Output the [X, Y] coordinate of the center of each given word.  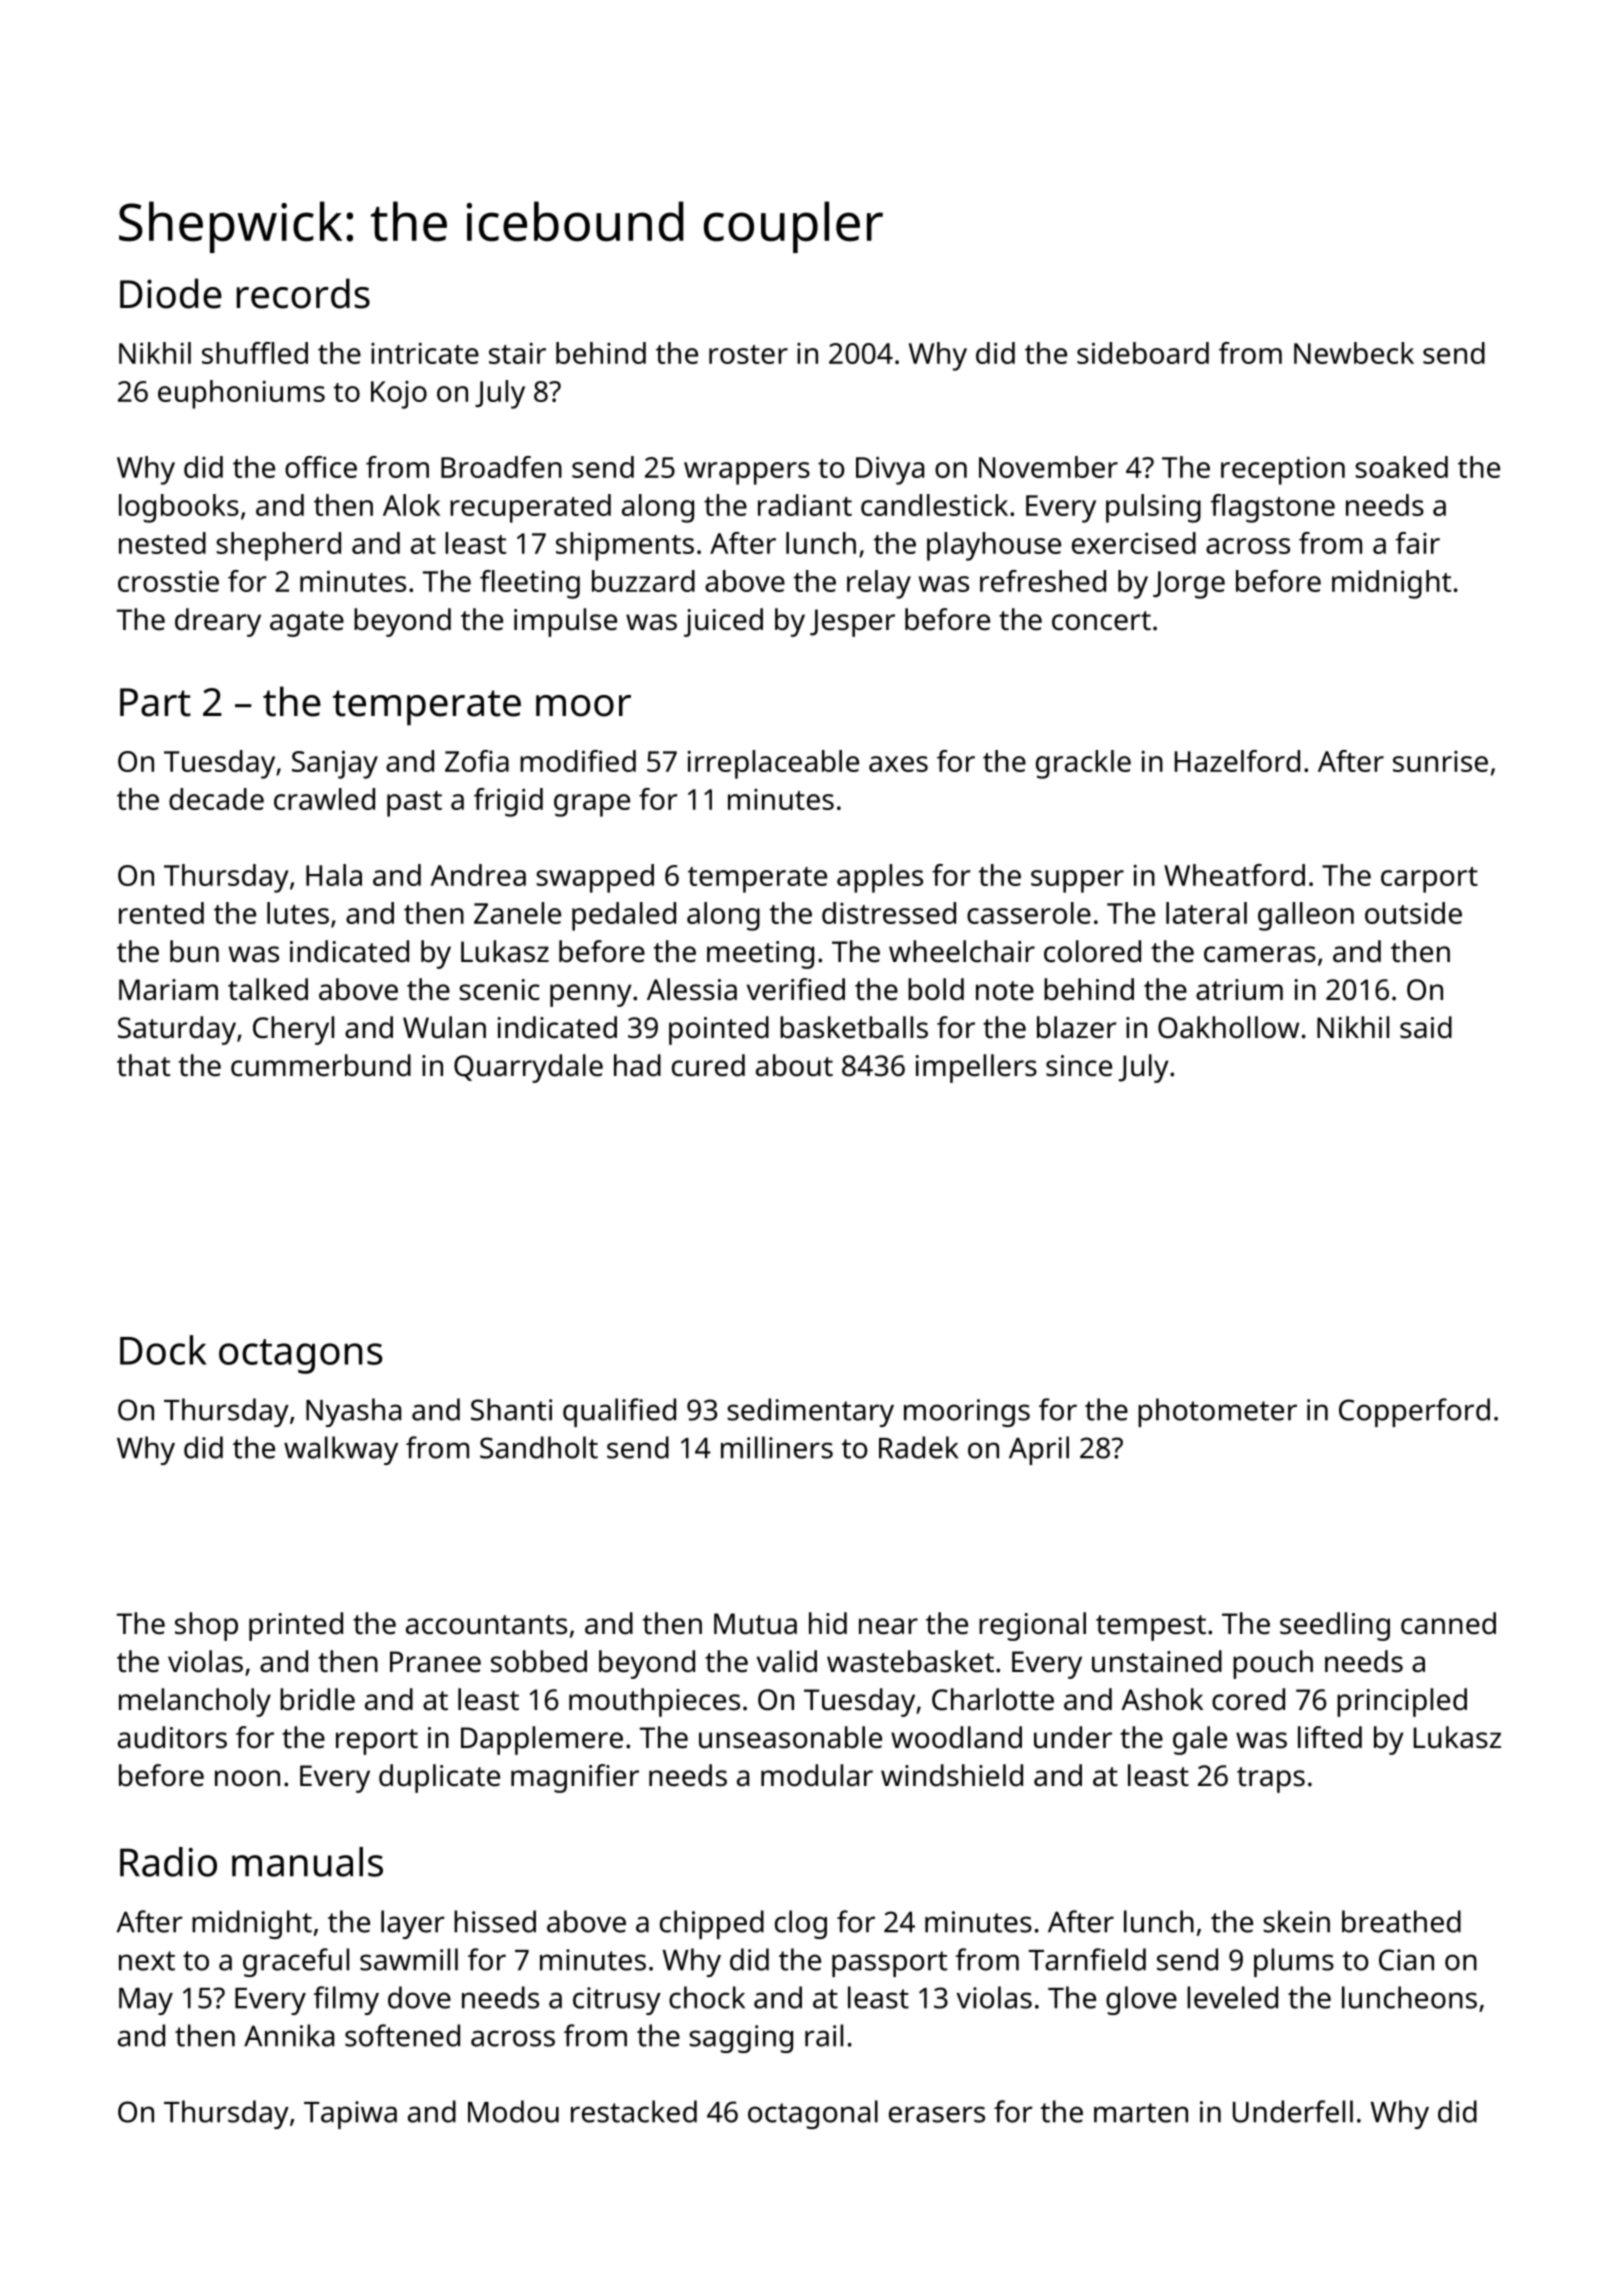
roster [748, 354]
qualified [619, 1412]
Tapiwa [350, 2115]
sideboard [1143, 353]
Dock [163, 1350]
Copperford [1414, 1412]
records [303, 293]
